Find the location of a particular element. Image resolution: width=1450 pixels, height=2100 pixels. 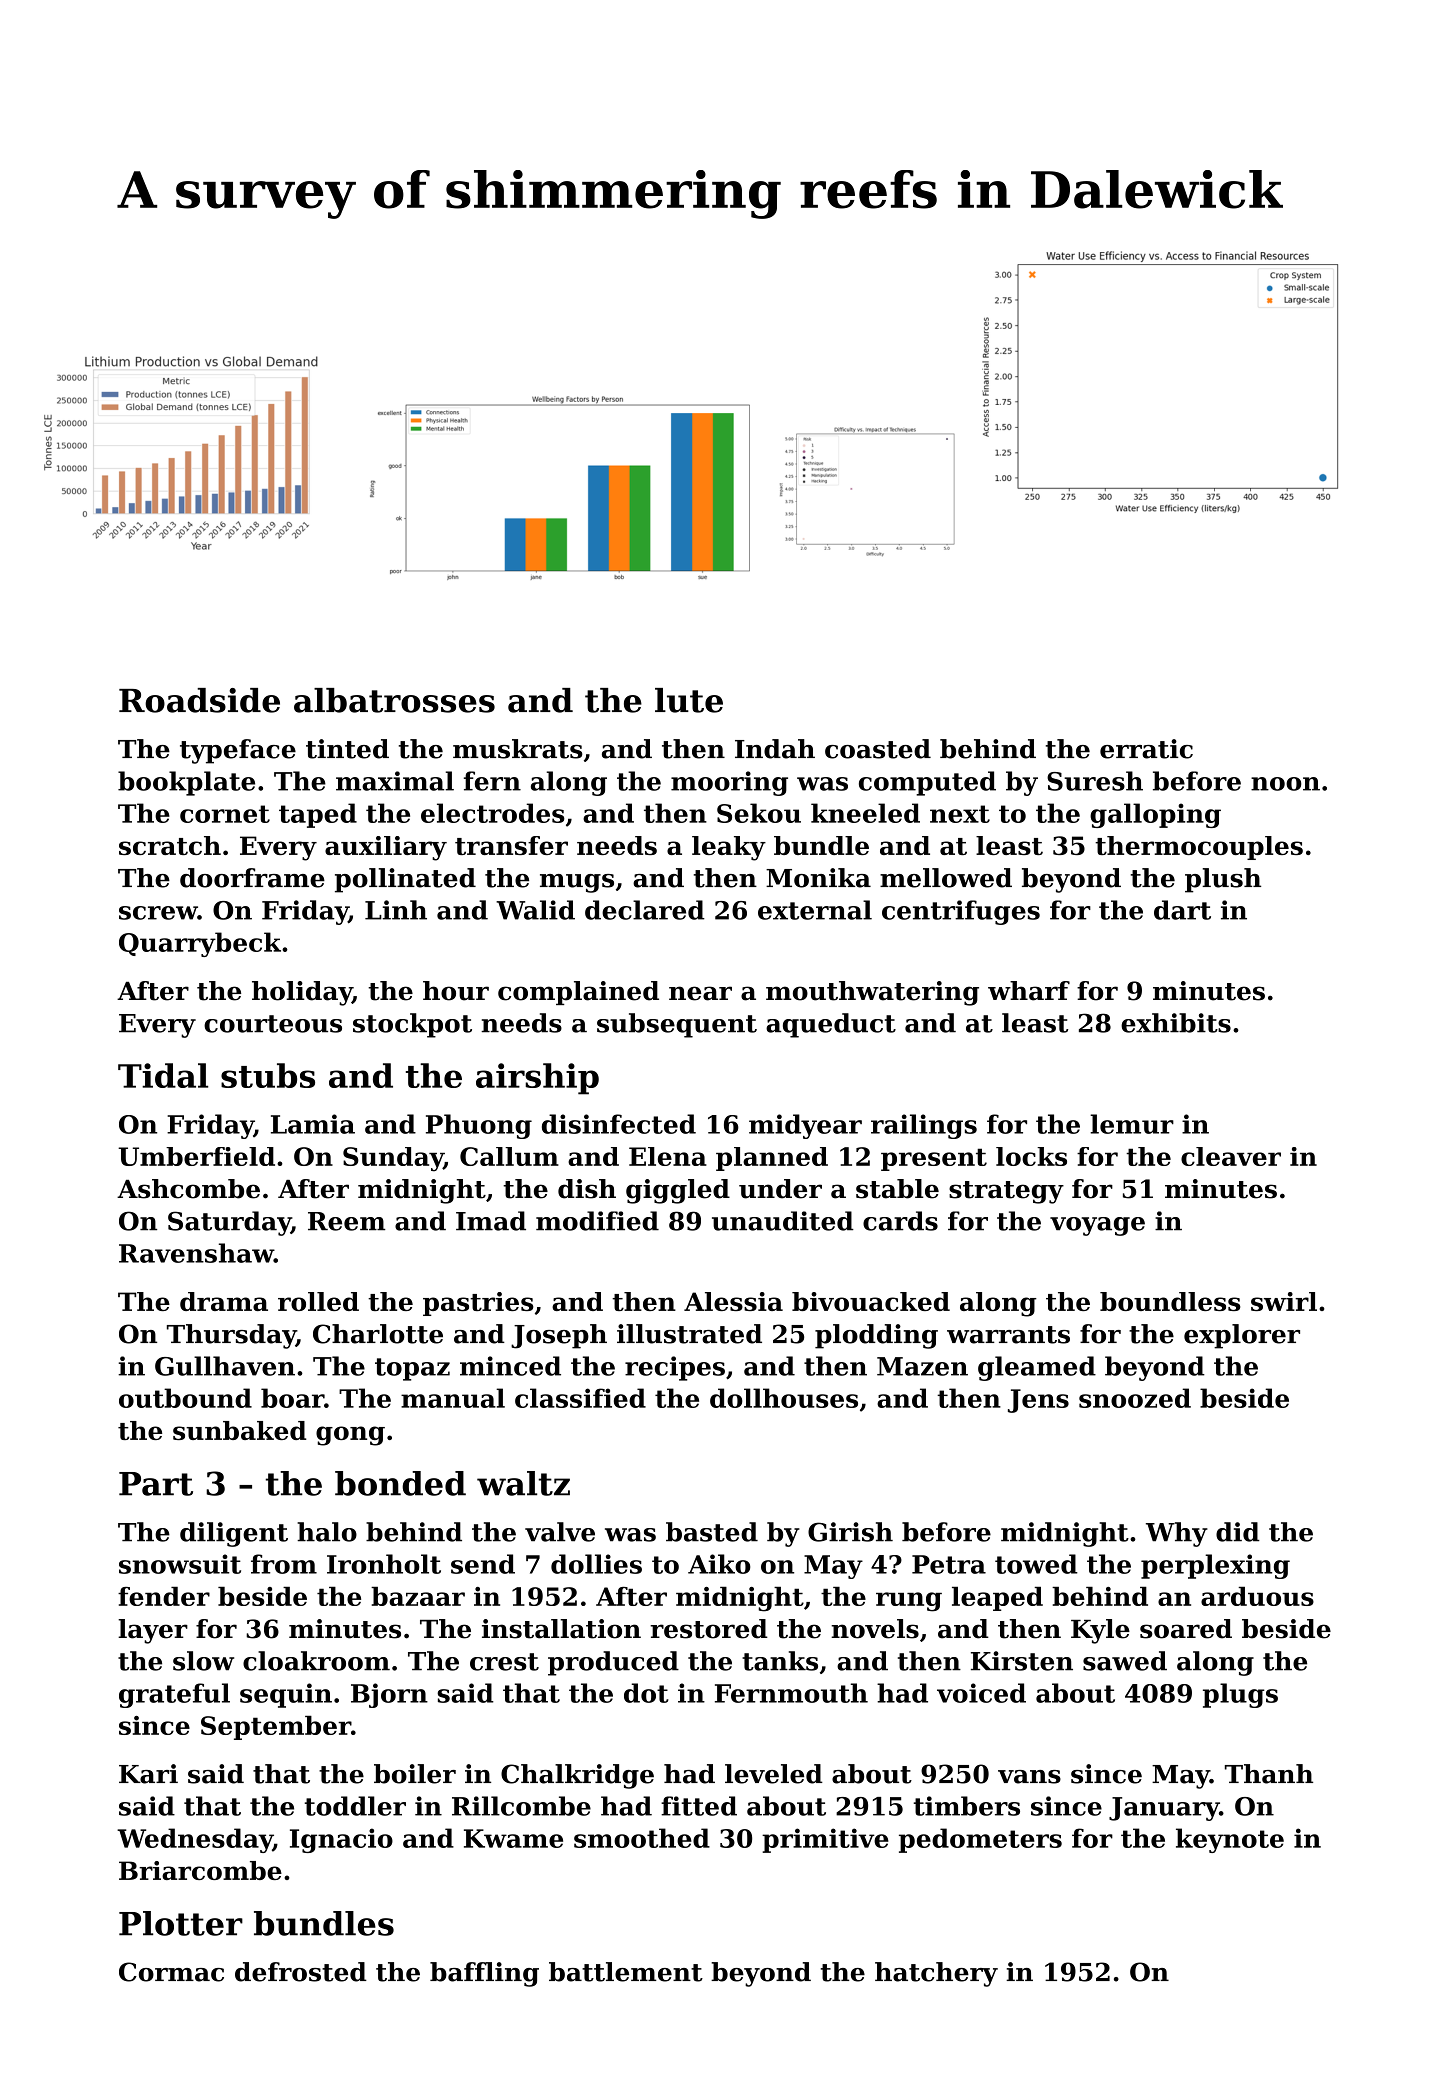

illustrated is located at coordinates (689, 1334).
